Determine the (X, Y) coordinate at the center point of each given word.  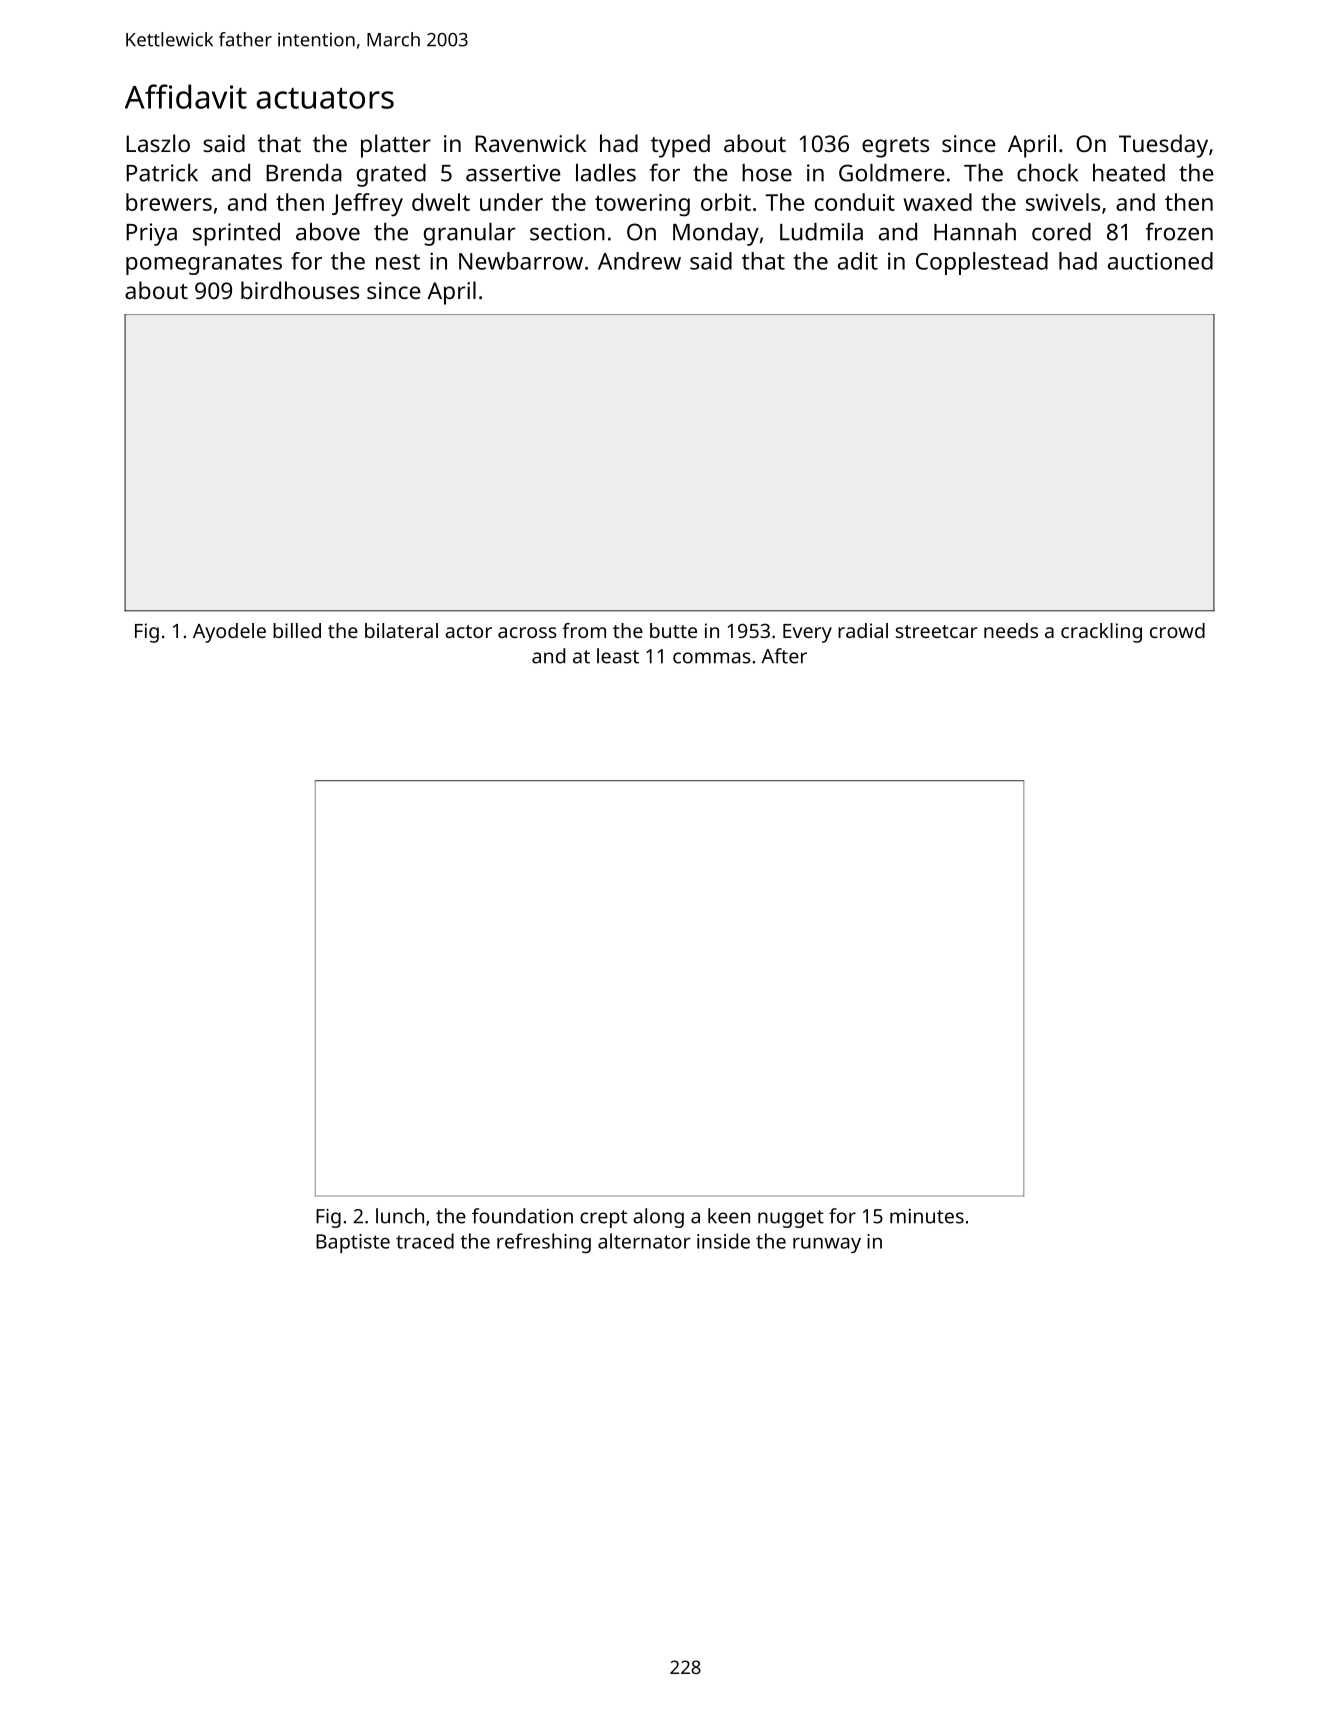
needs (1011, 630)
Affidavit (186, 96)
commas (712, 658)
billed (297, 630)
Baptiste (353, 1243)
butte (673, 630)
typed (680, 146)
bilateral (401, 630)
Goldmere (892, 173)
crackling (1101, 633)
